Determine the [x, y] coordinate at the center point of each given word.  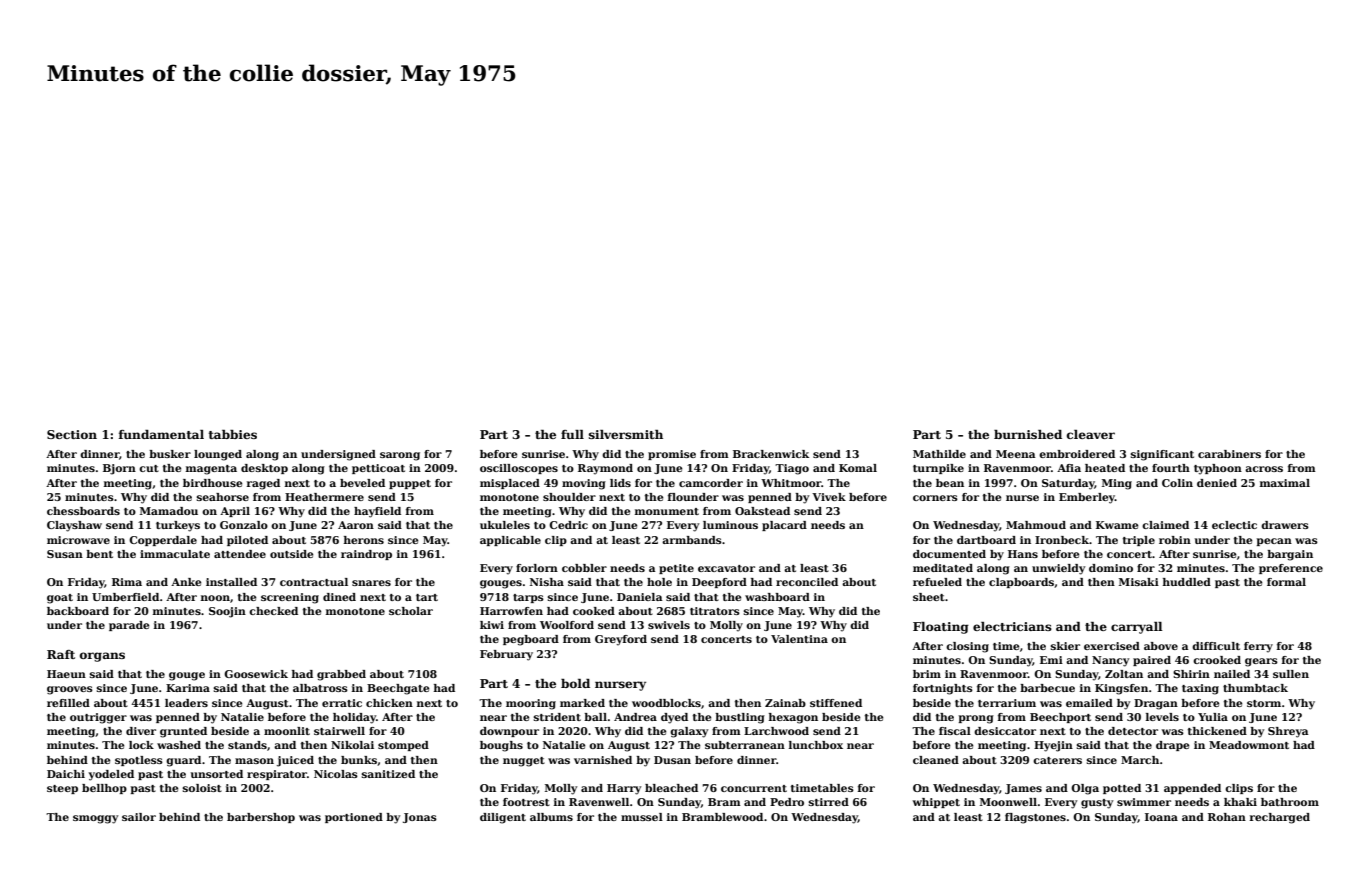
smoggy [95, 819]
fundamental [161, 434]
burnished [1028, 434]
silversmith [626, 434]
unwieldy [1058, 569]
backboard [78, 611]
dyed [674, 718]
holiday [354, 718]
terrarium [1007, 703]
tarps [528, 598]
